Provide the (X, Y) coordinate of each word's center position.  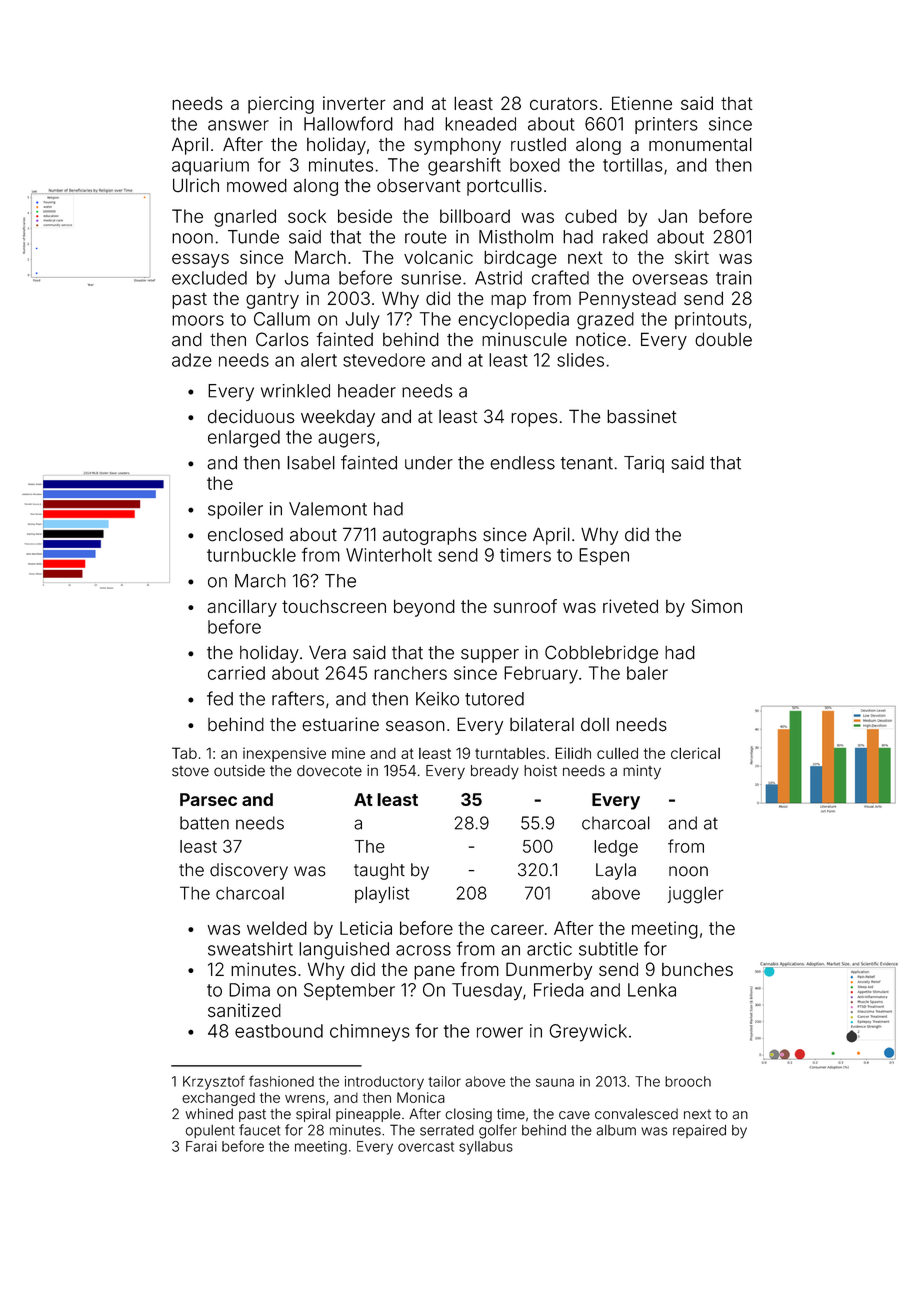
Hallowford (348, 123)
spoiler (235, 510)
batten (204, 823)
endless (522, 463)
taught (379, 871)
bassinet (642, 416)
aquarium (210, 166)
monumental (700, 144)
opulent (210, 1131)
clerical (695, 753)
